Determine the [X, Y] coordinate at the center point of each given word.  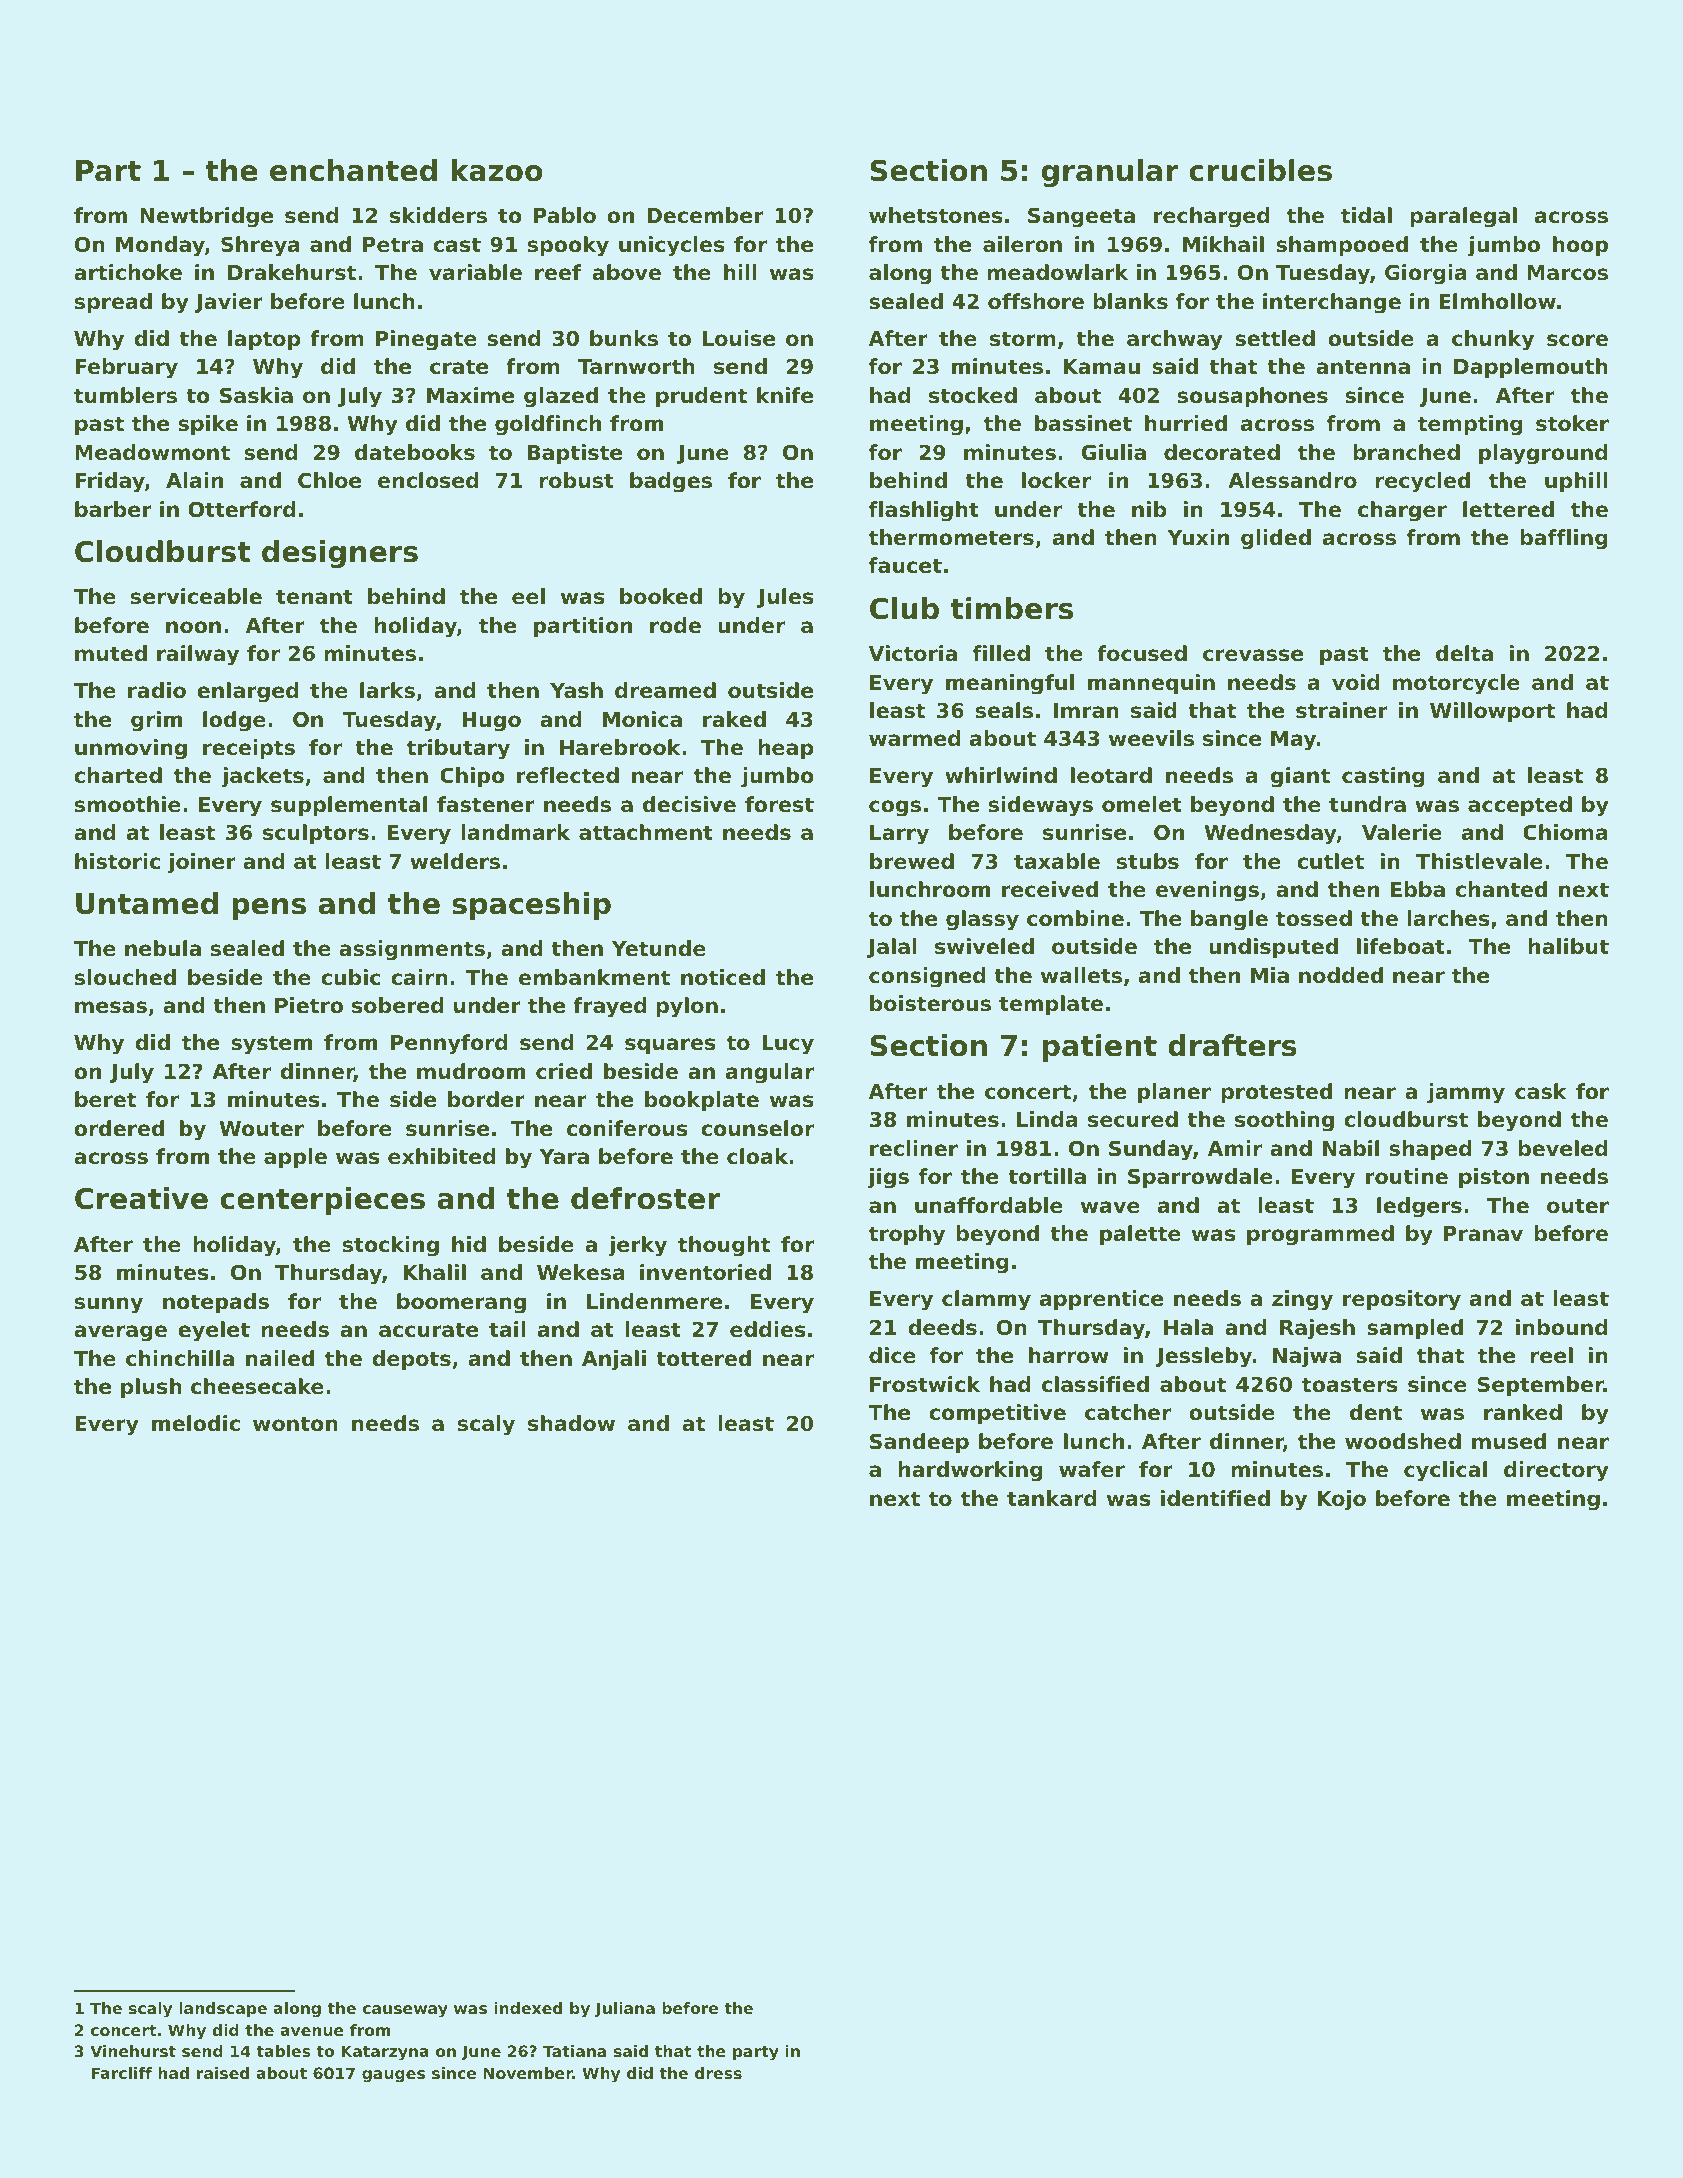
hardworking [970, 1471]
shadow [571, 1423]
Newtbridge [206, 217]
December [705, 215]
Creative [141, 1198]
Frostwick [925, 1384]
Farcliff [121, 2073]
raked [734, 719]
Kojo [1341, 1500]
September [1540, 1386]
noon [193, 627]
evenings [1207, 891]
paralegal [1463, 217]
